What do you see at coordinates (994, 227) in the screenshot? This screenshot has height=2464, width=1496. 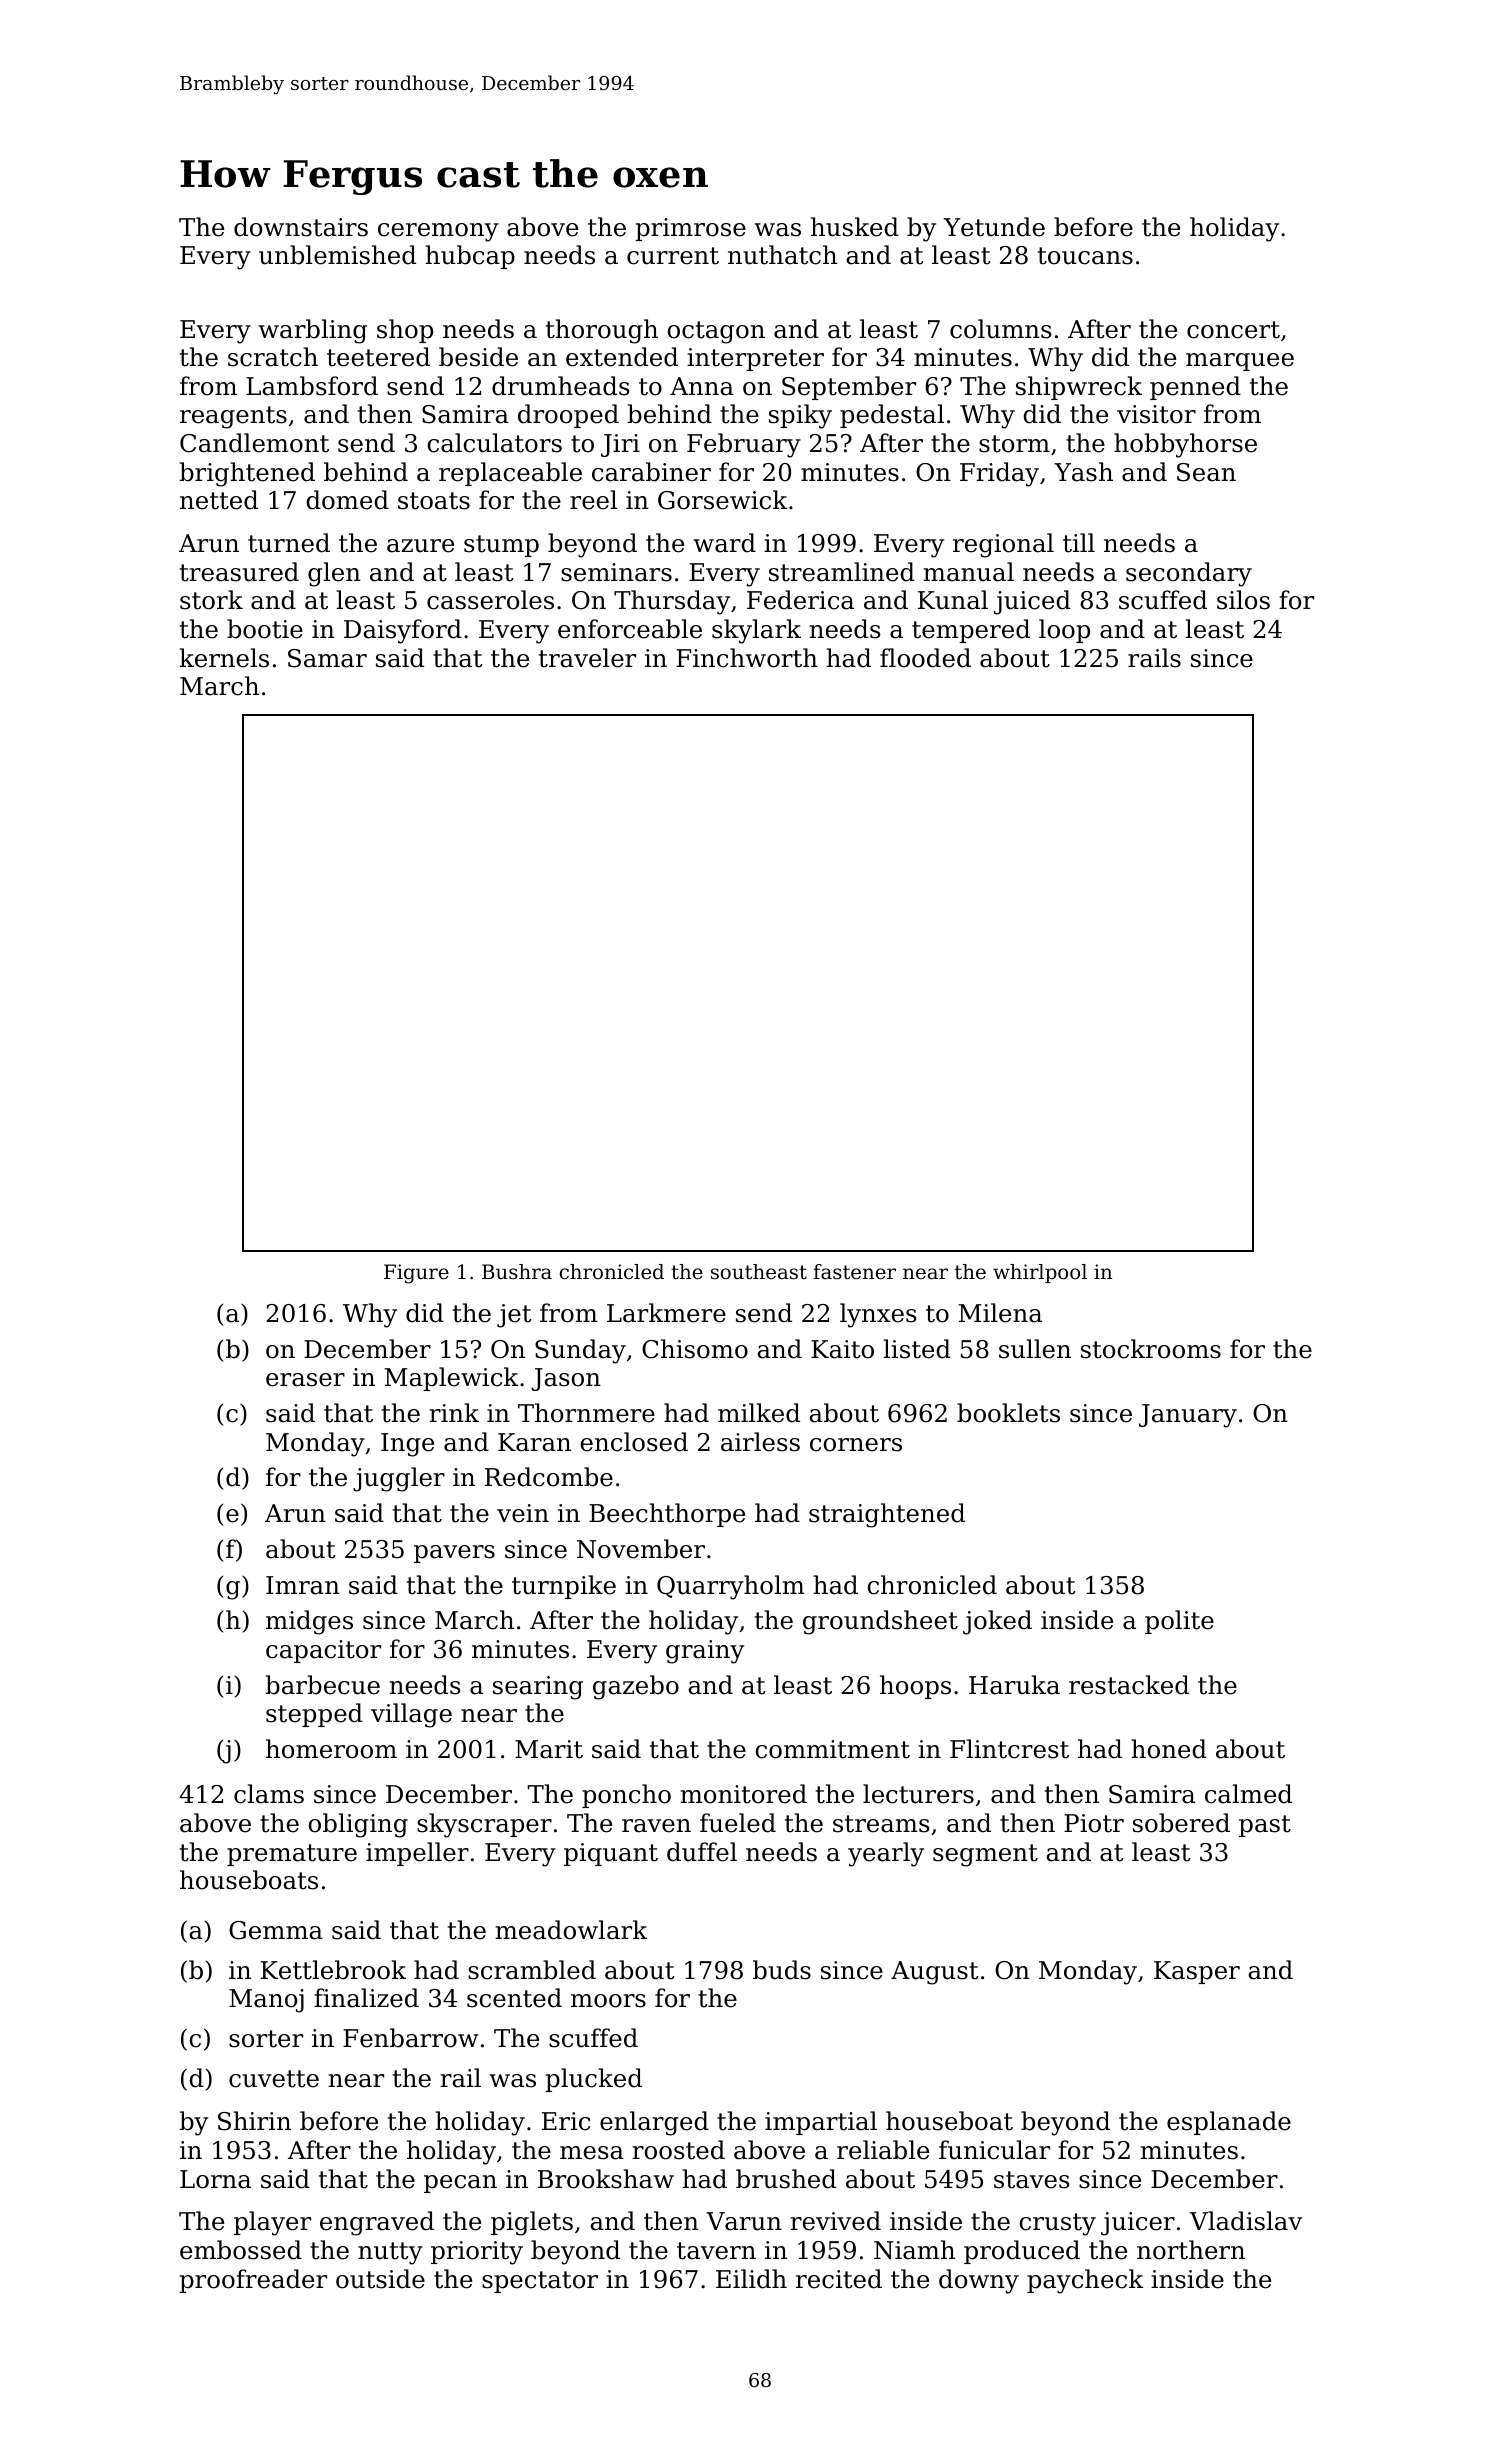 I see `Yetunde` at bounding box center [994, 227].
